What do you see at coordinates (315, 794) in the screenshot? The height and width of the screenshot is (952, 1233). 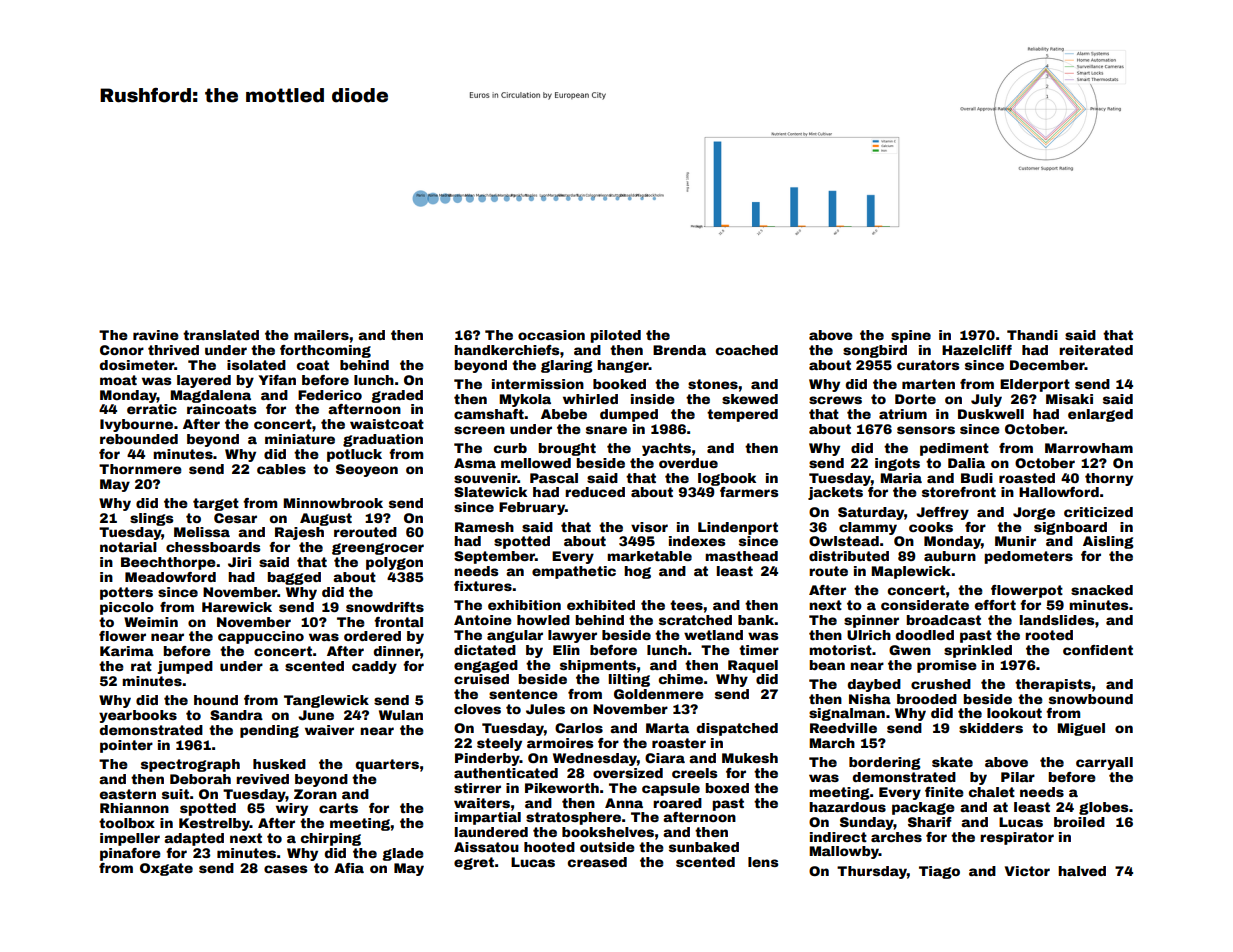 I see `Zoran` at bounding box center [315, 794].
